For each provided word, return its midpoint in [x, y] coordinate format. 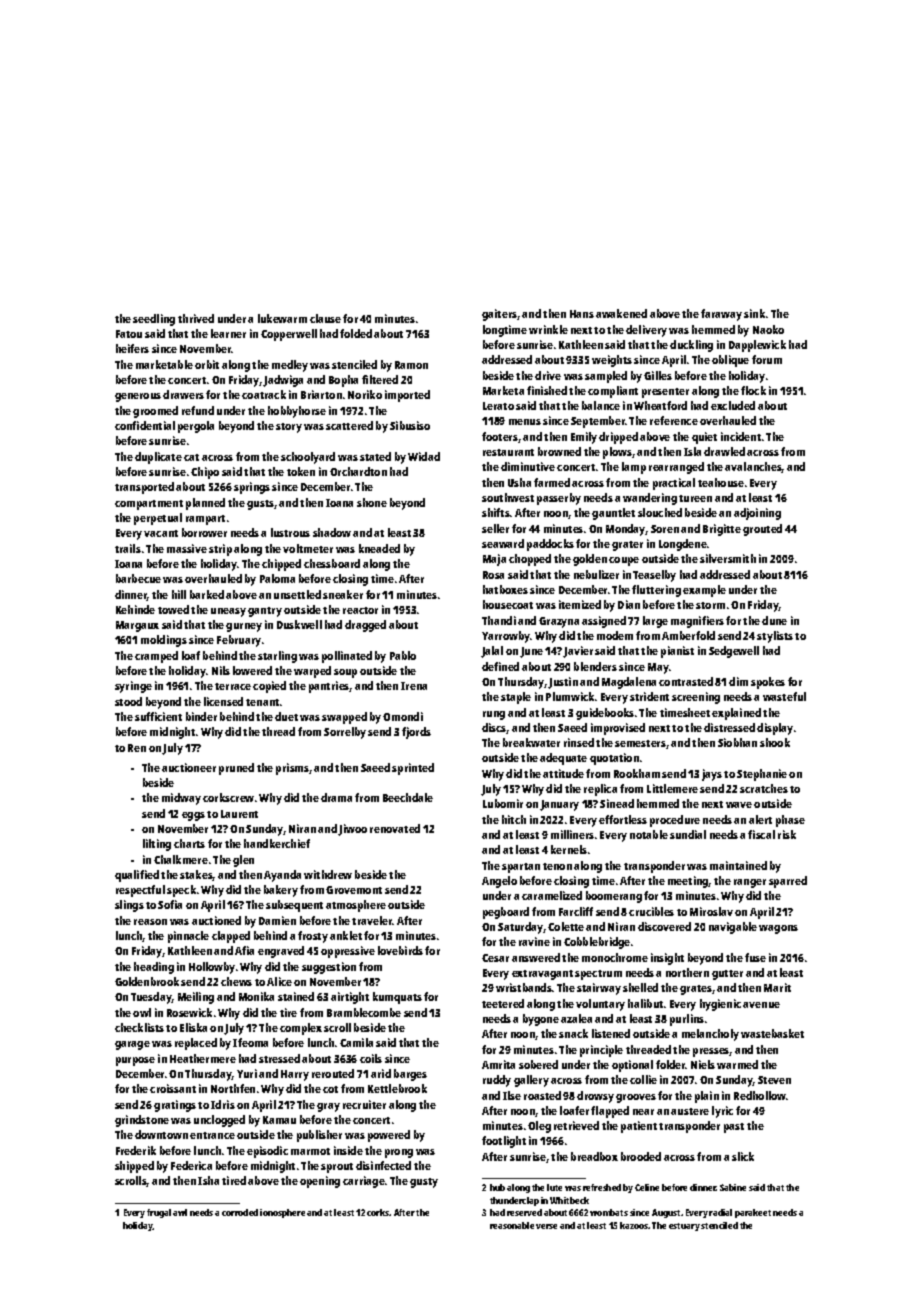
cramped [156, 657]
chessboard [332, 563]
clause [325, 318]
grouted [762, 530]
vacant [161, 533]
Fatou [129, 334]
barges [410, 1075]
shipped [134, 1167]
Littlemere [672, 788]
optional [632, 1066]
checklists [139, 1027]
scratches [764, 788]
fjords [416, 733]
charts [189, 843]
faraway [721, 315]
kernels [569, 849]
